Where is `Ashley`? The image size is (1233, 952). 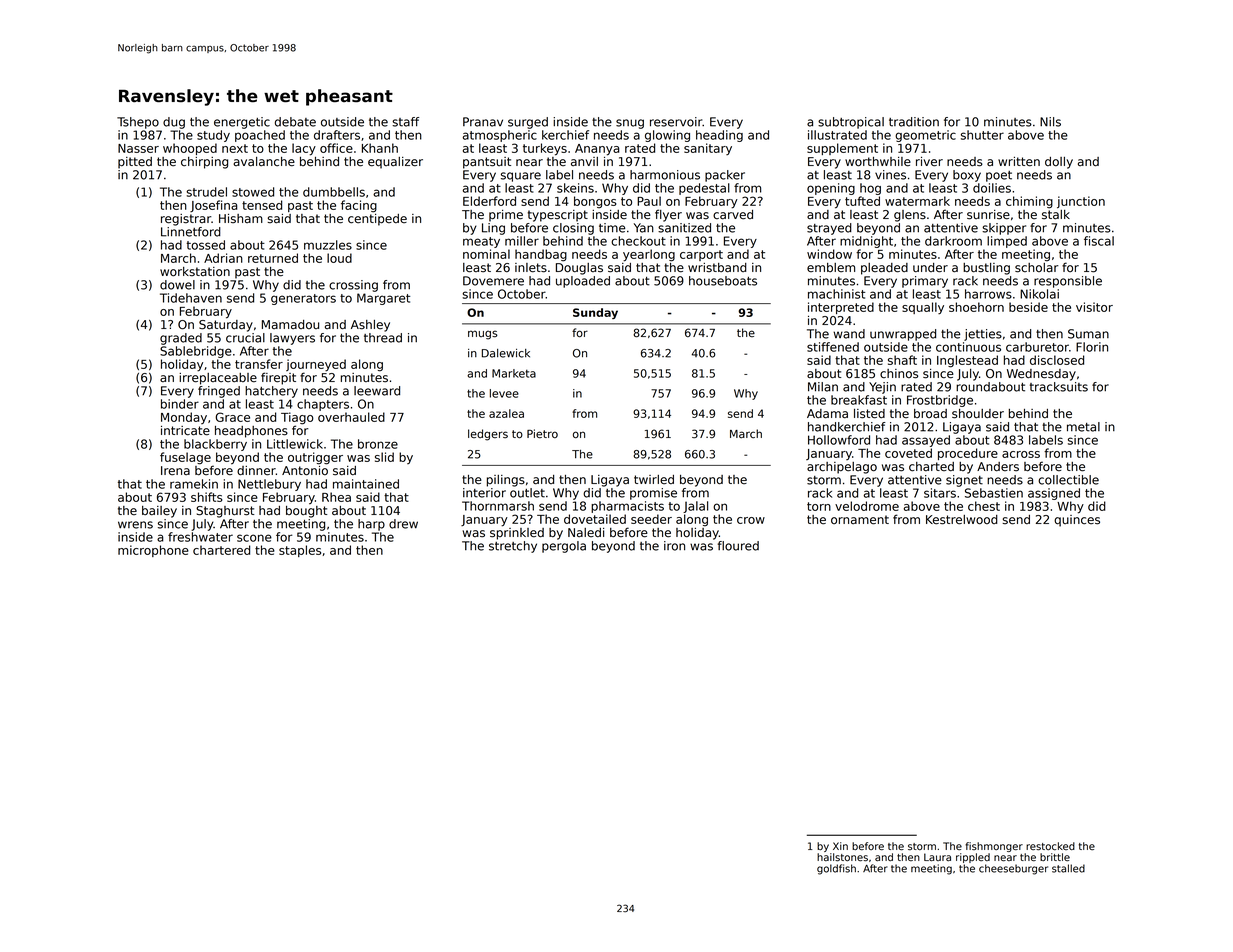 Ashley is located at coordinates (370, 326).
